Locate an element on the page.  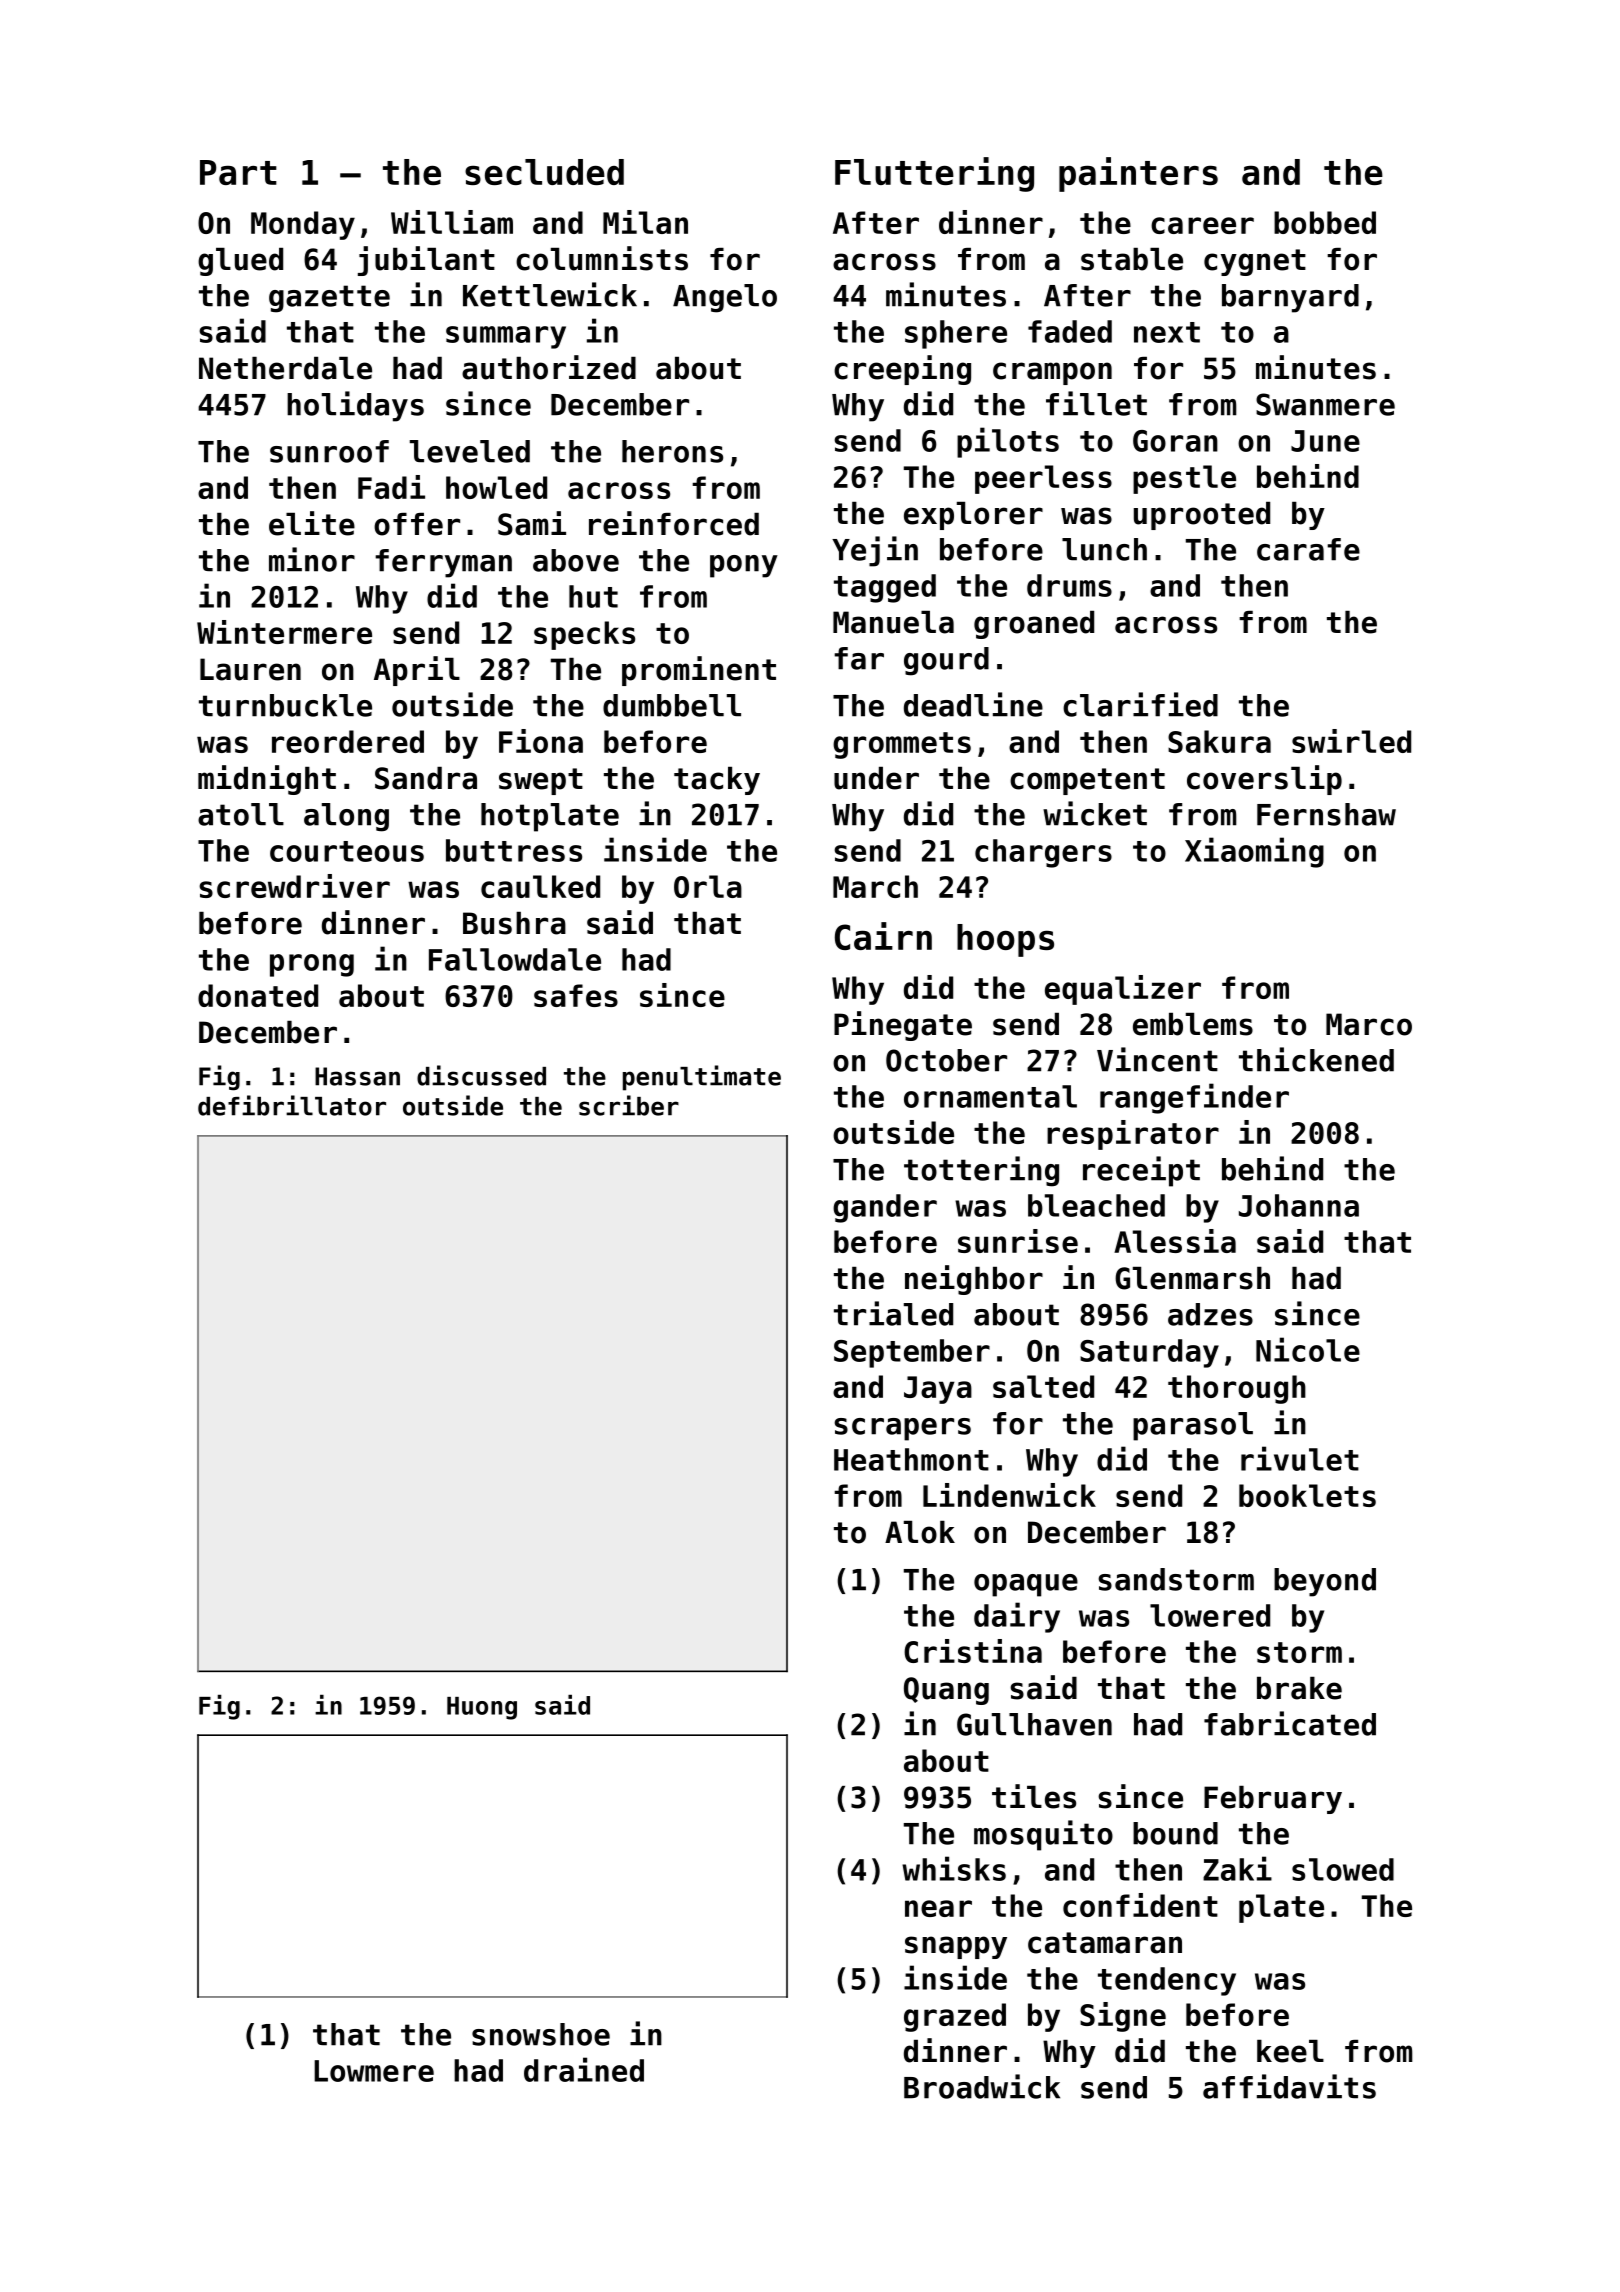
Huong is located at coordinates (482, 1708).
